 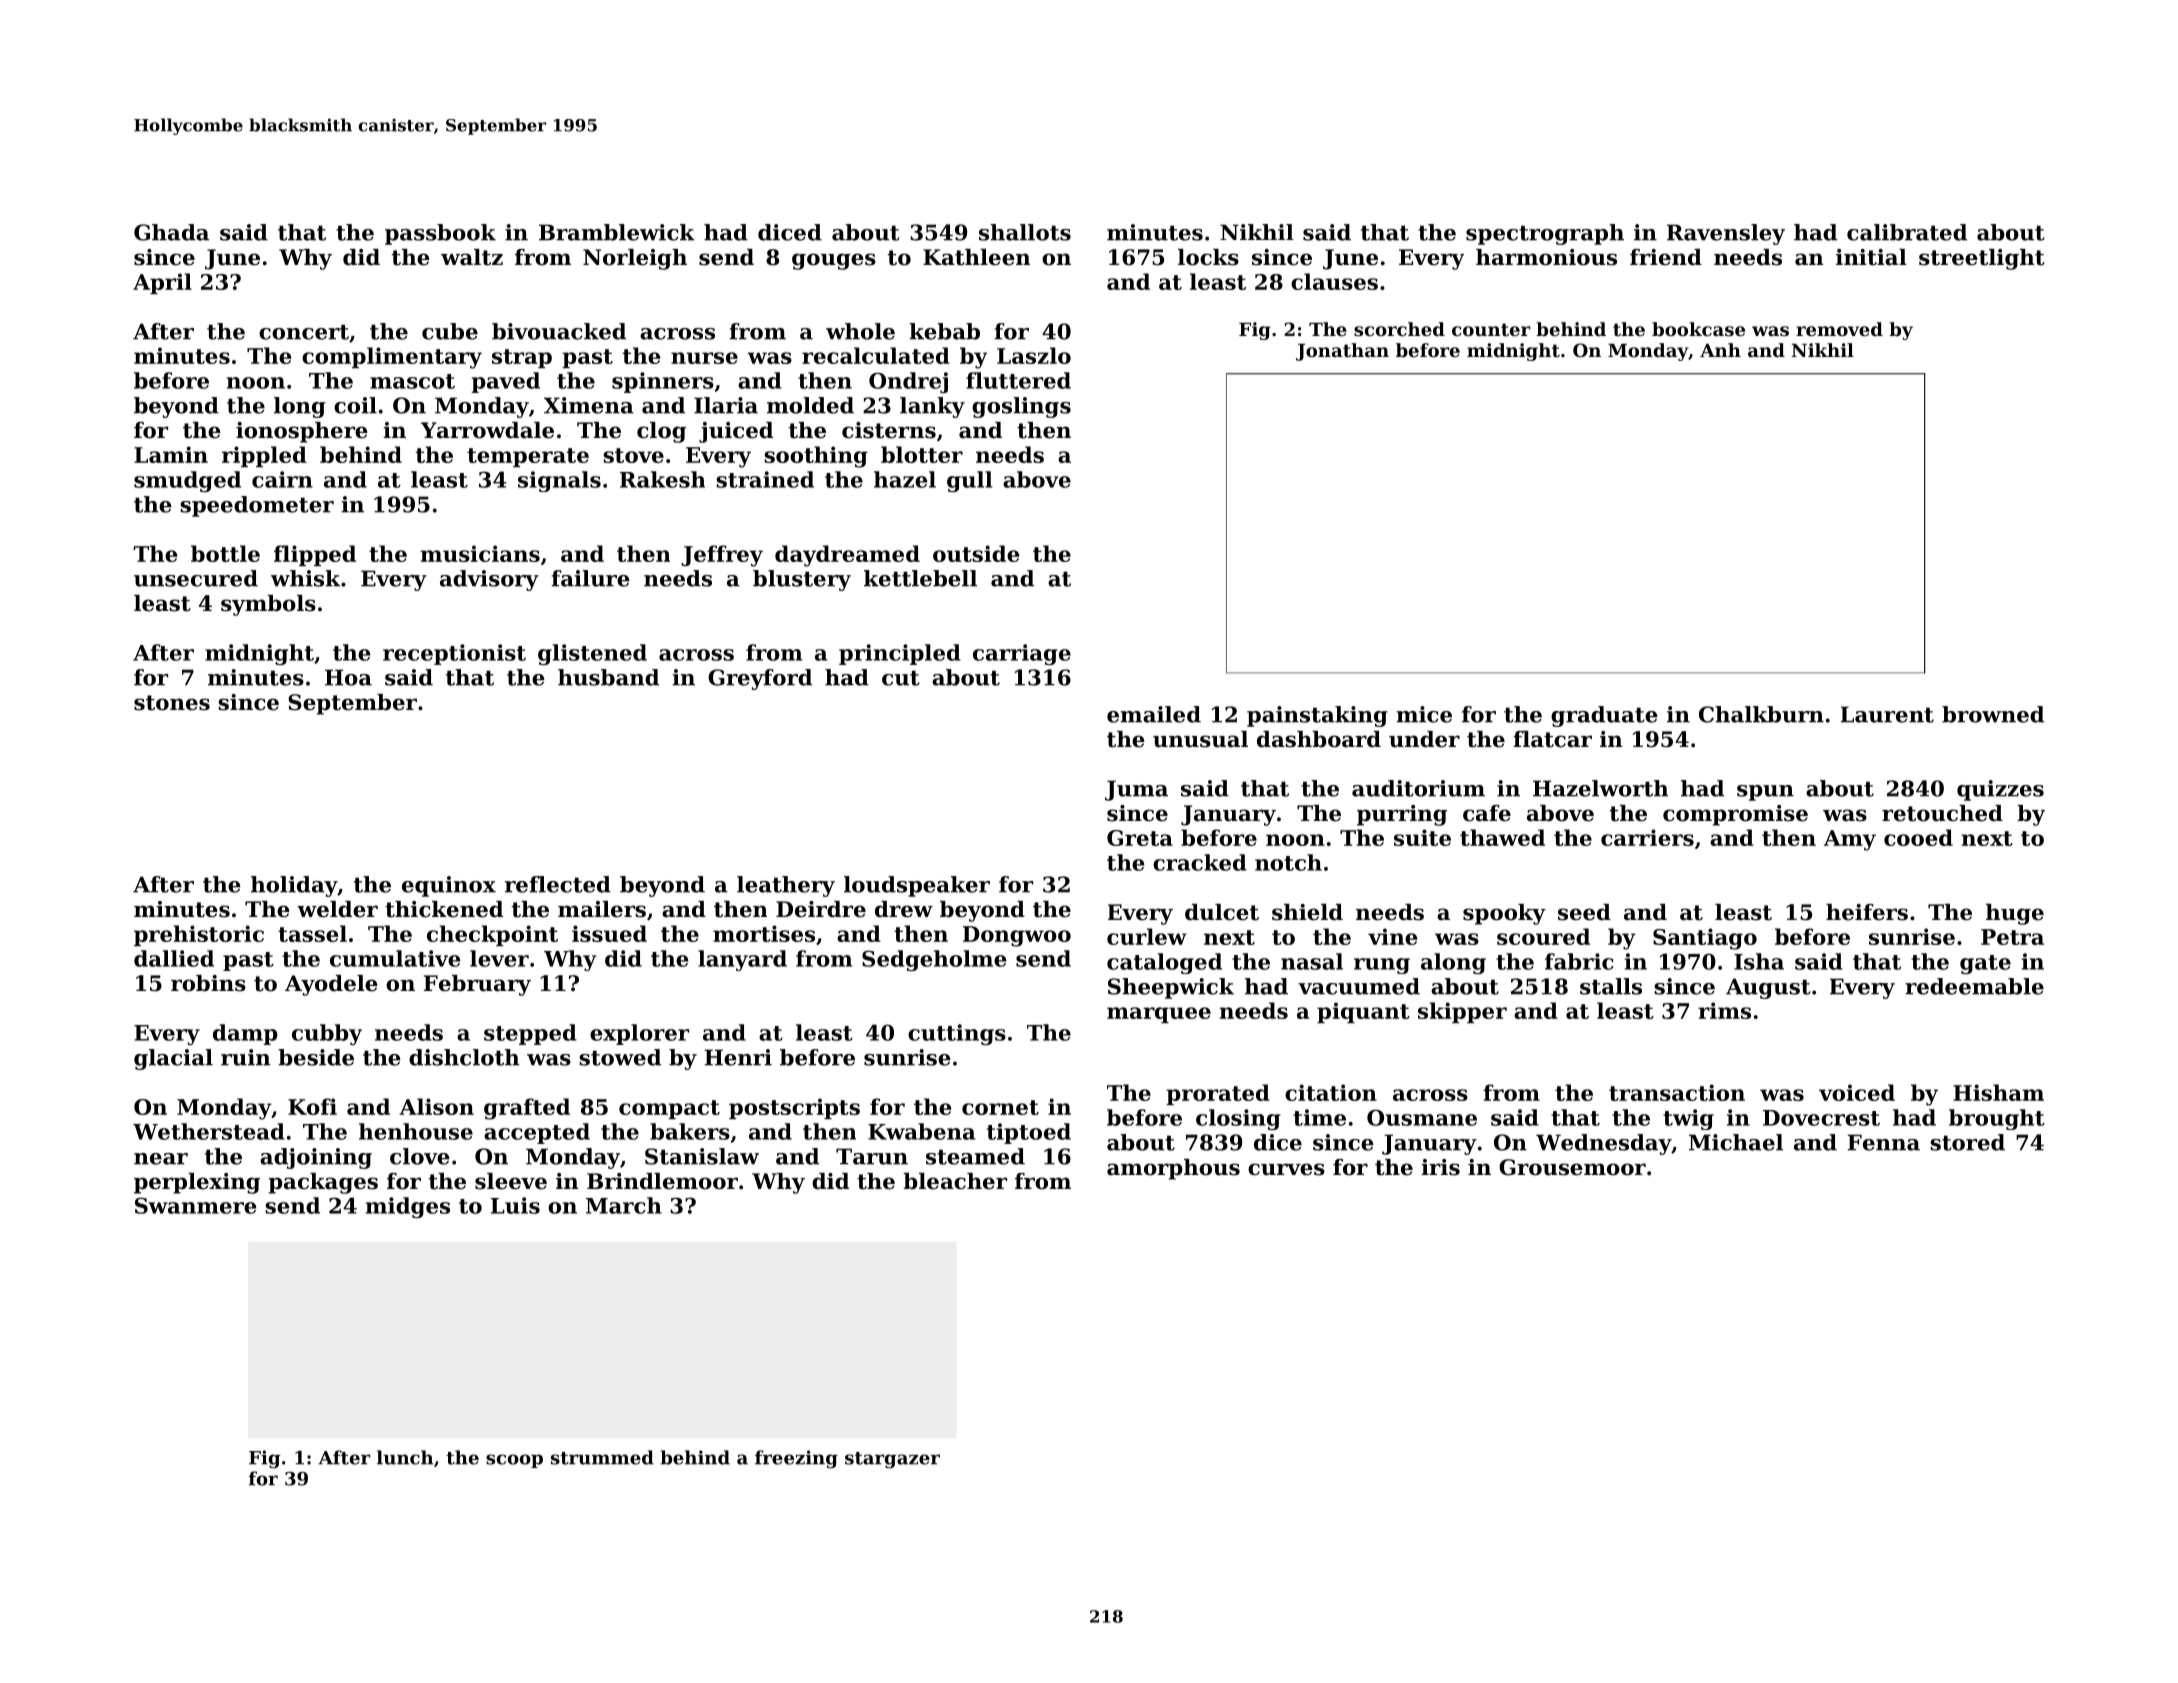 I want to click on Laurent, so click(x=1887, y=714).
